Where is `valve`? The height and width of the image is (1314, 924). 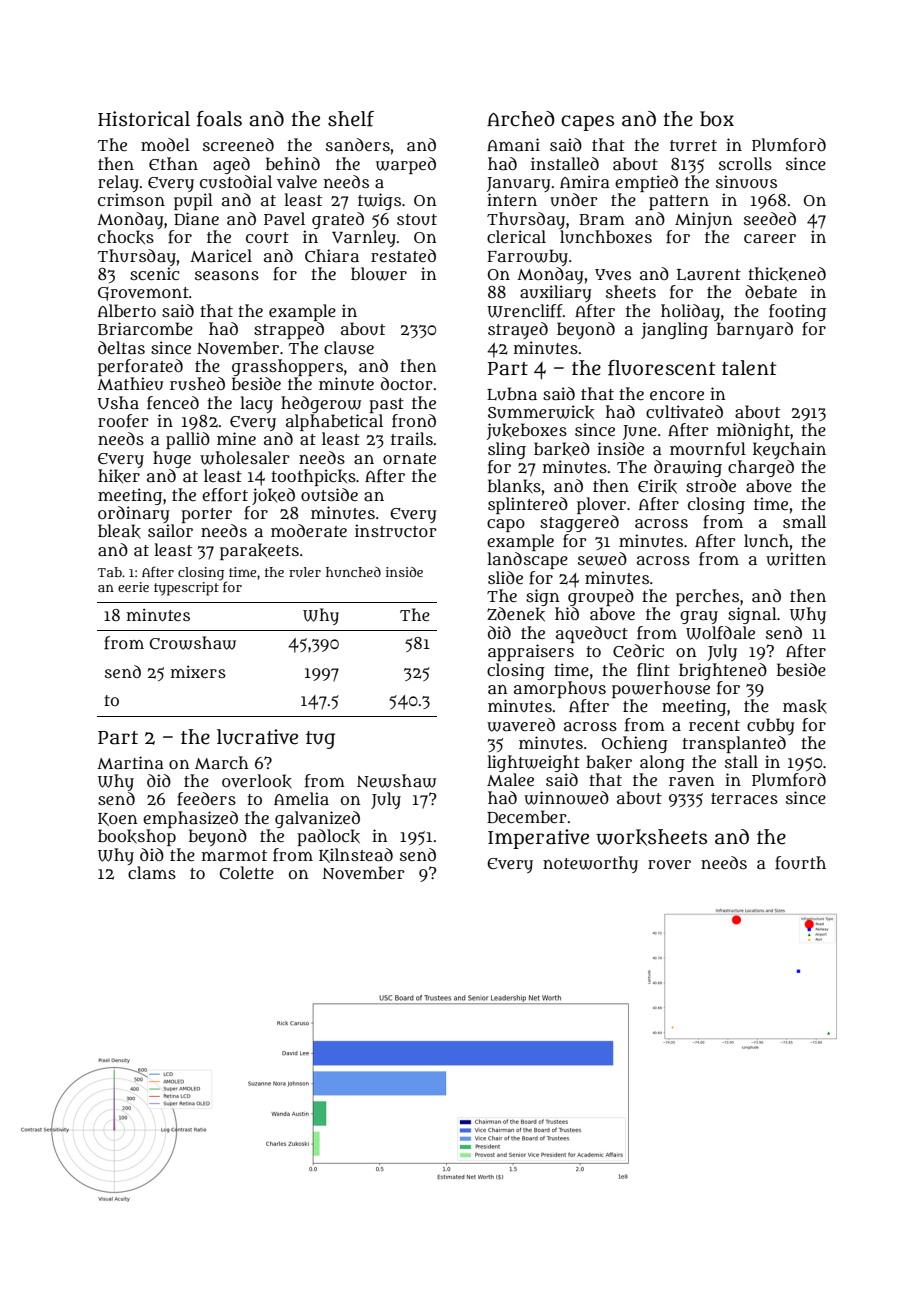
valve is located at coordinates (297, 181).
